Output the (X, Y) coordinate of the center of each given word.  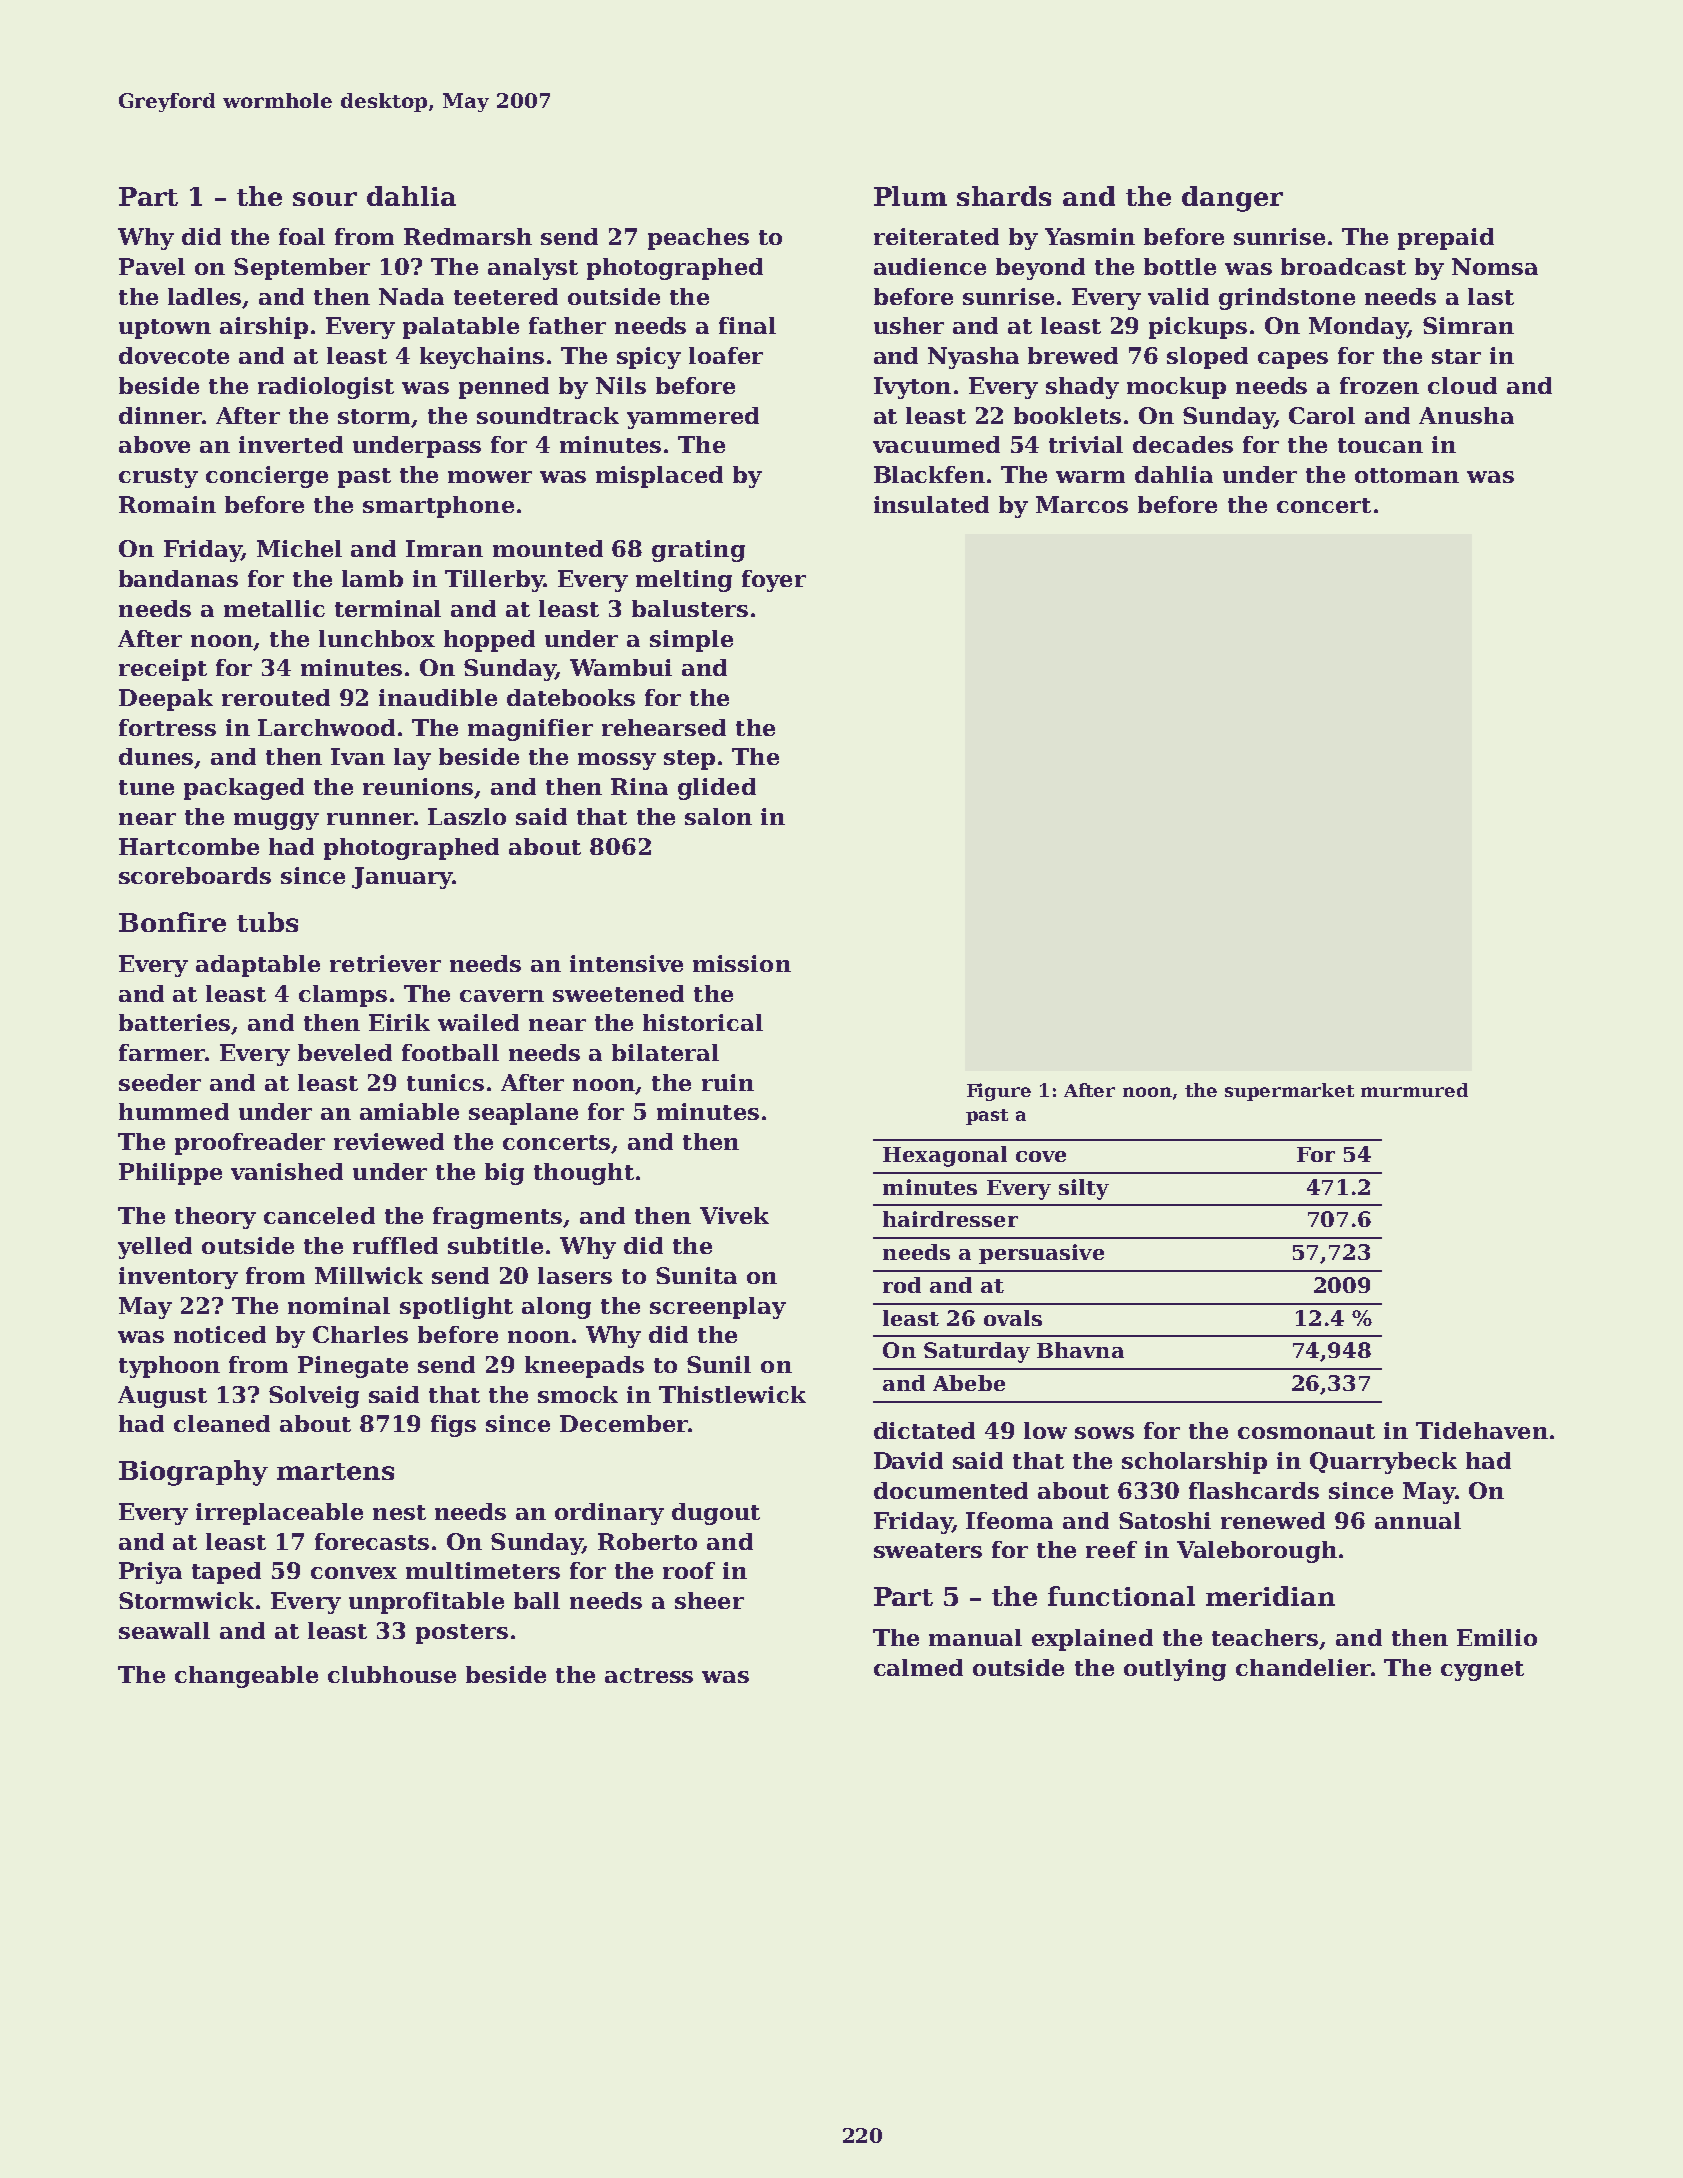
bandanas (178, 578)
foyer (774, 581)
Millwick (369, 1275)
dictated (924, 1430)
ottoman (1407, 475)
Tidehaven (1482, 1430)
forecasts (372, 1541)
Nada (411, 296)
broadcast (1343, 266)
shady (1082, 388)
